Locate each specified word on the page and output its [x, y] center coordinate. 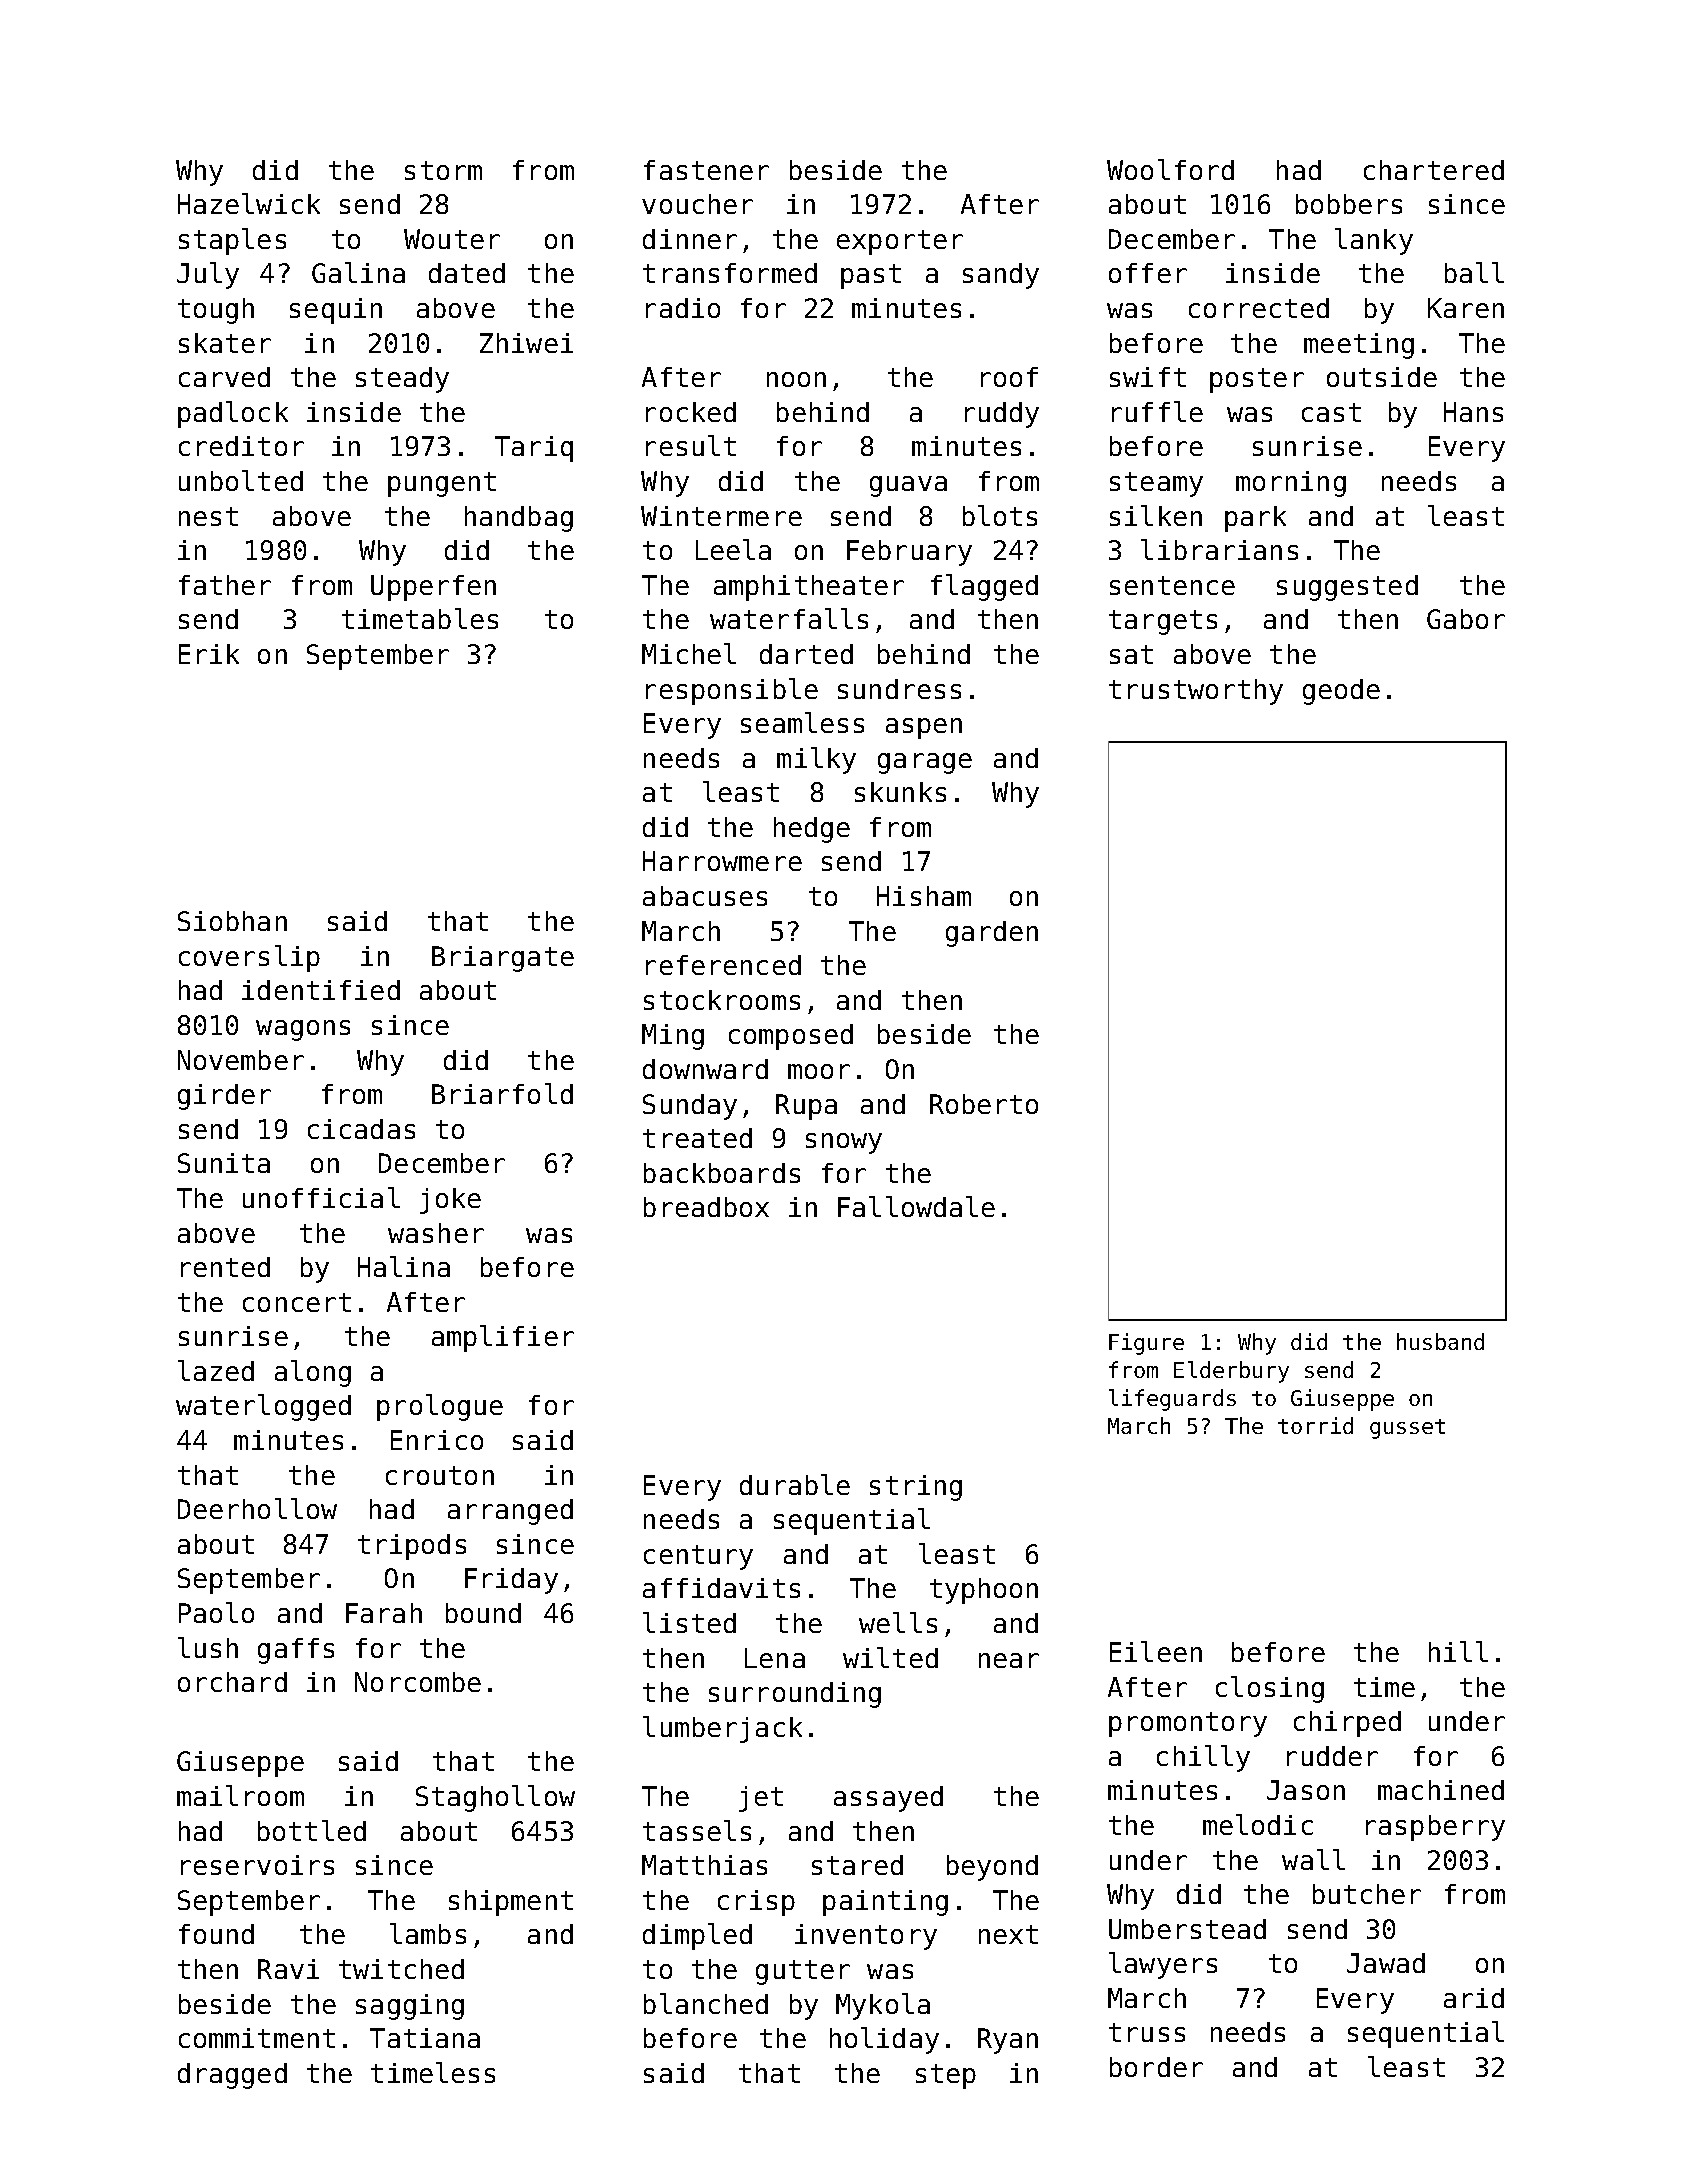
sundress [899, 689]
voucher [697, 204]
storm [443, 170]
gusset [1407, 1429]
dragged [232, 2076]
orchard [232, 1682]
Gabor [1466, 619]
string [916, 1488]
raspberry [1435, 1828]
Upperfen [433, 588]
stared [857, 1865]
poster [1257, 380]
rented [225, 1267]
